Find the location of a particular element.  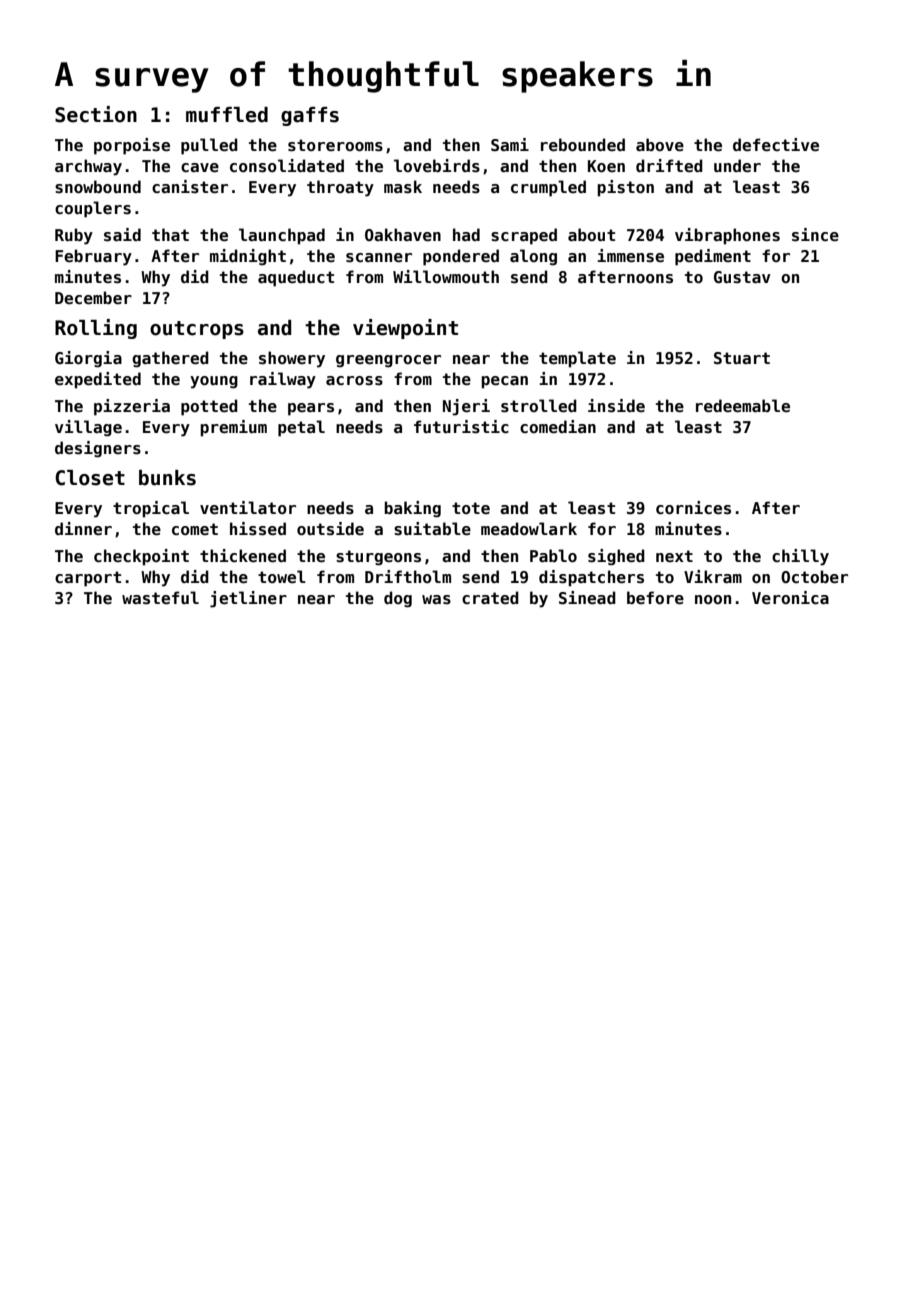

Sinead is located at coordinates (587, 598).
